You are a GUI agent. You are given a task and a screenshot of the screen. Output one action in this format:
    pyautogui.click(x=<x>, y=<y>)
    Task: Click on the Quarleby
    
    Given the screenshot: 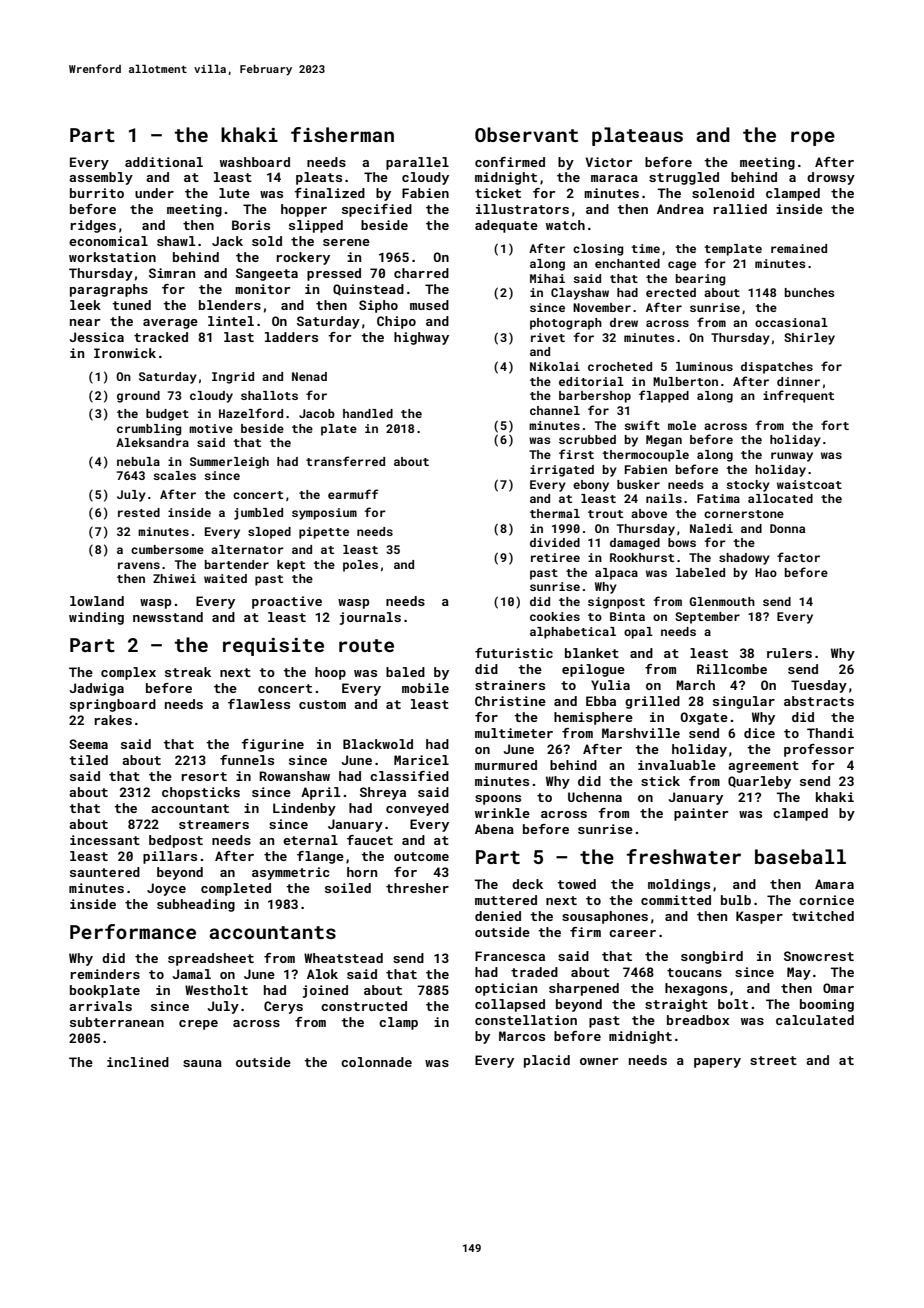 What is the action you would take?
    pyautogui.click(x=759, y=782)
